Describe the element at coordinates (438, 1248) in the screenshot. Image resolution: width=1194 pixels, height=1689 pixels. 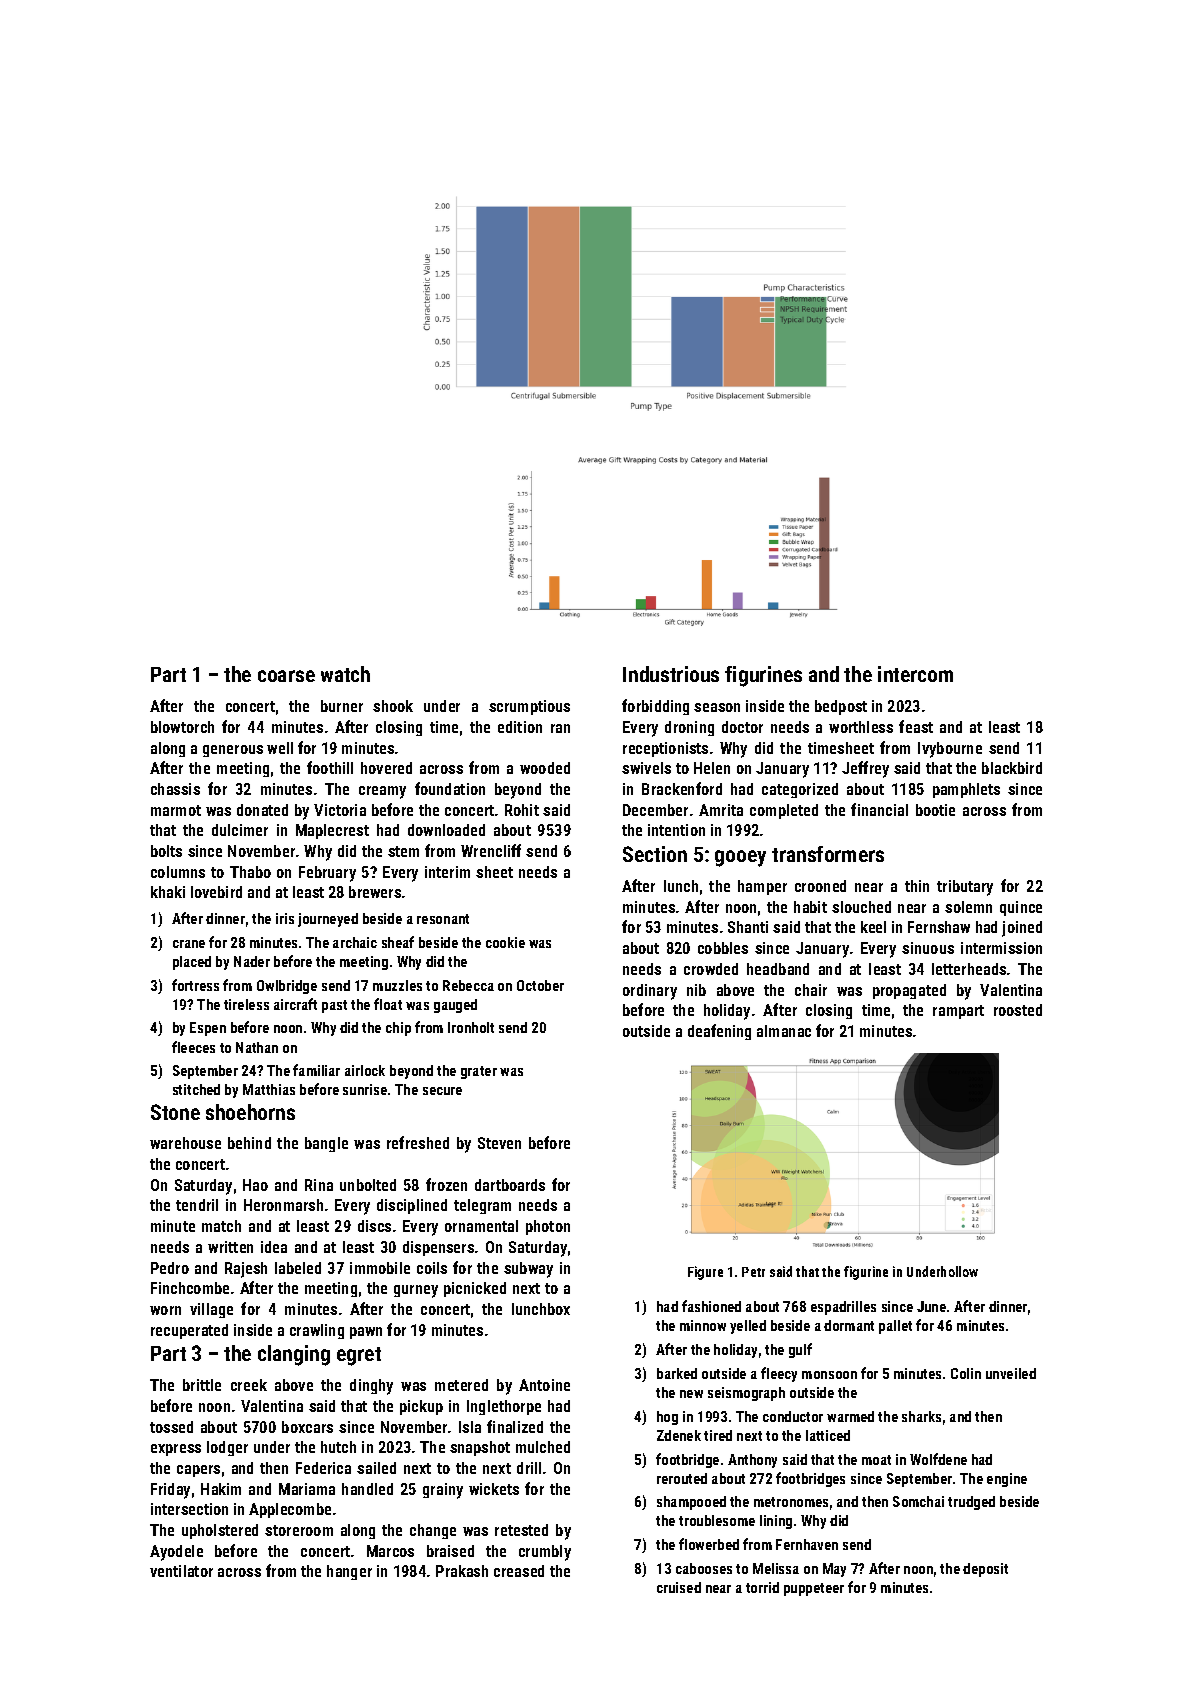
I see `dispensers` at that location.
